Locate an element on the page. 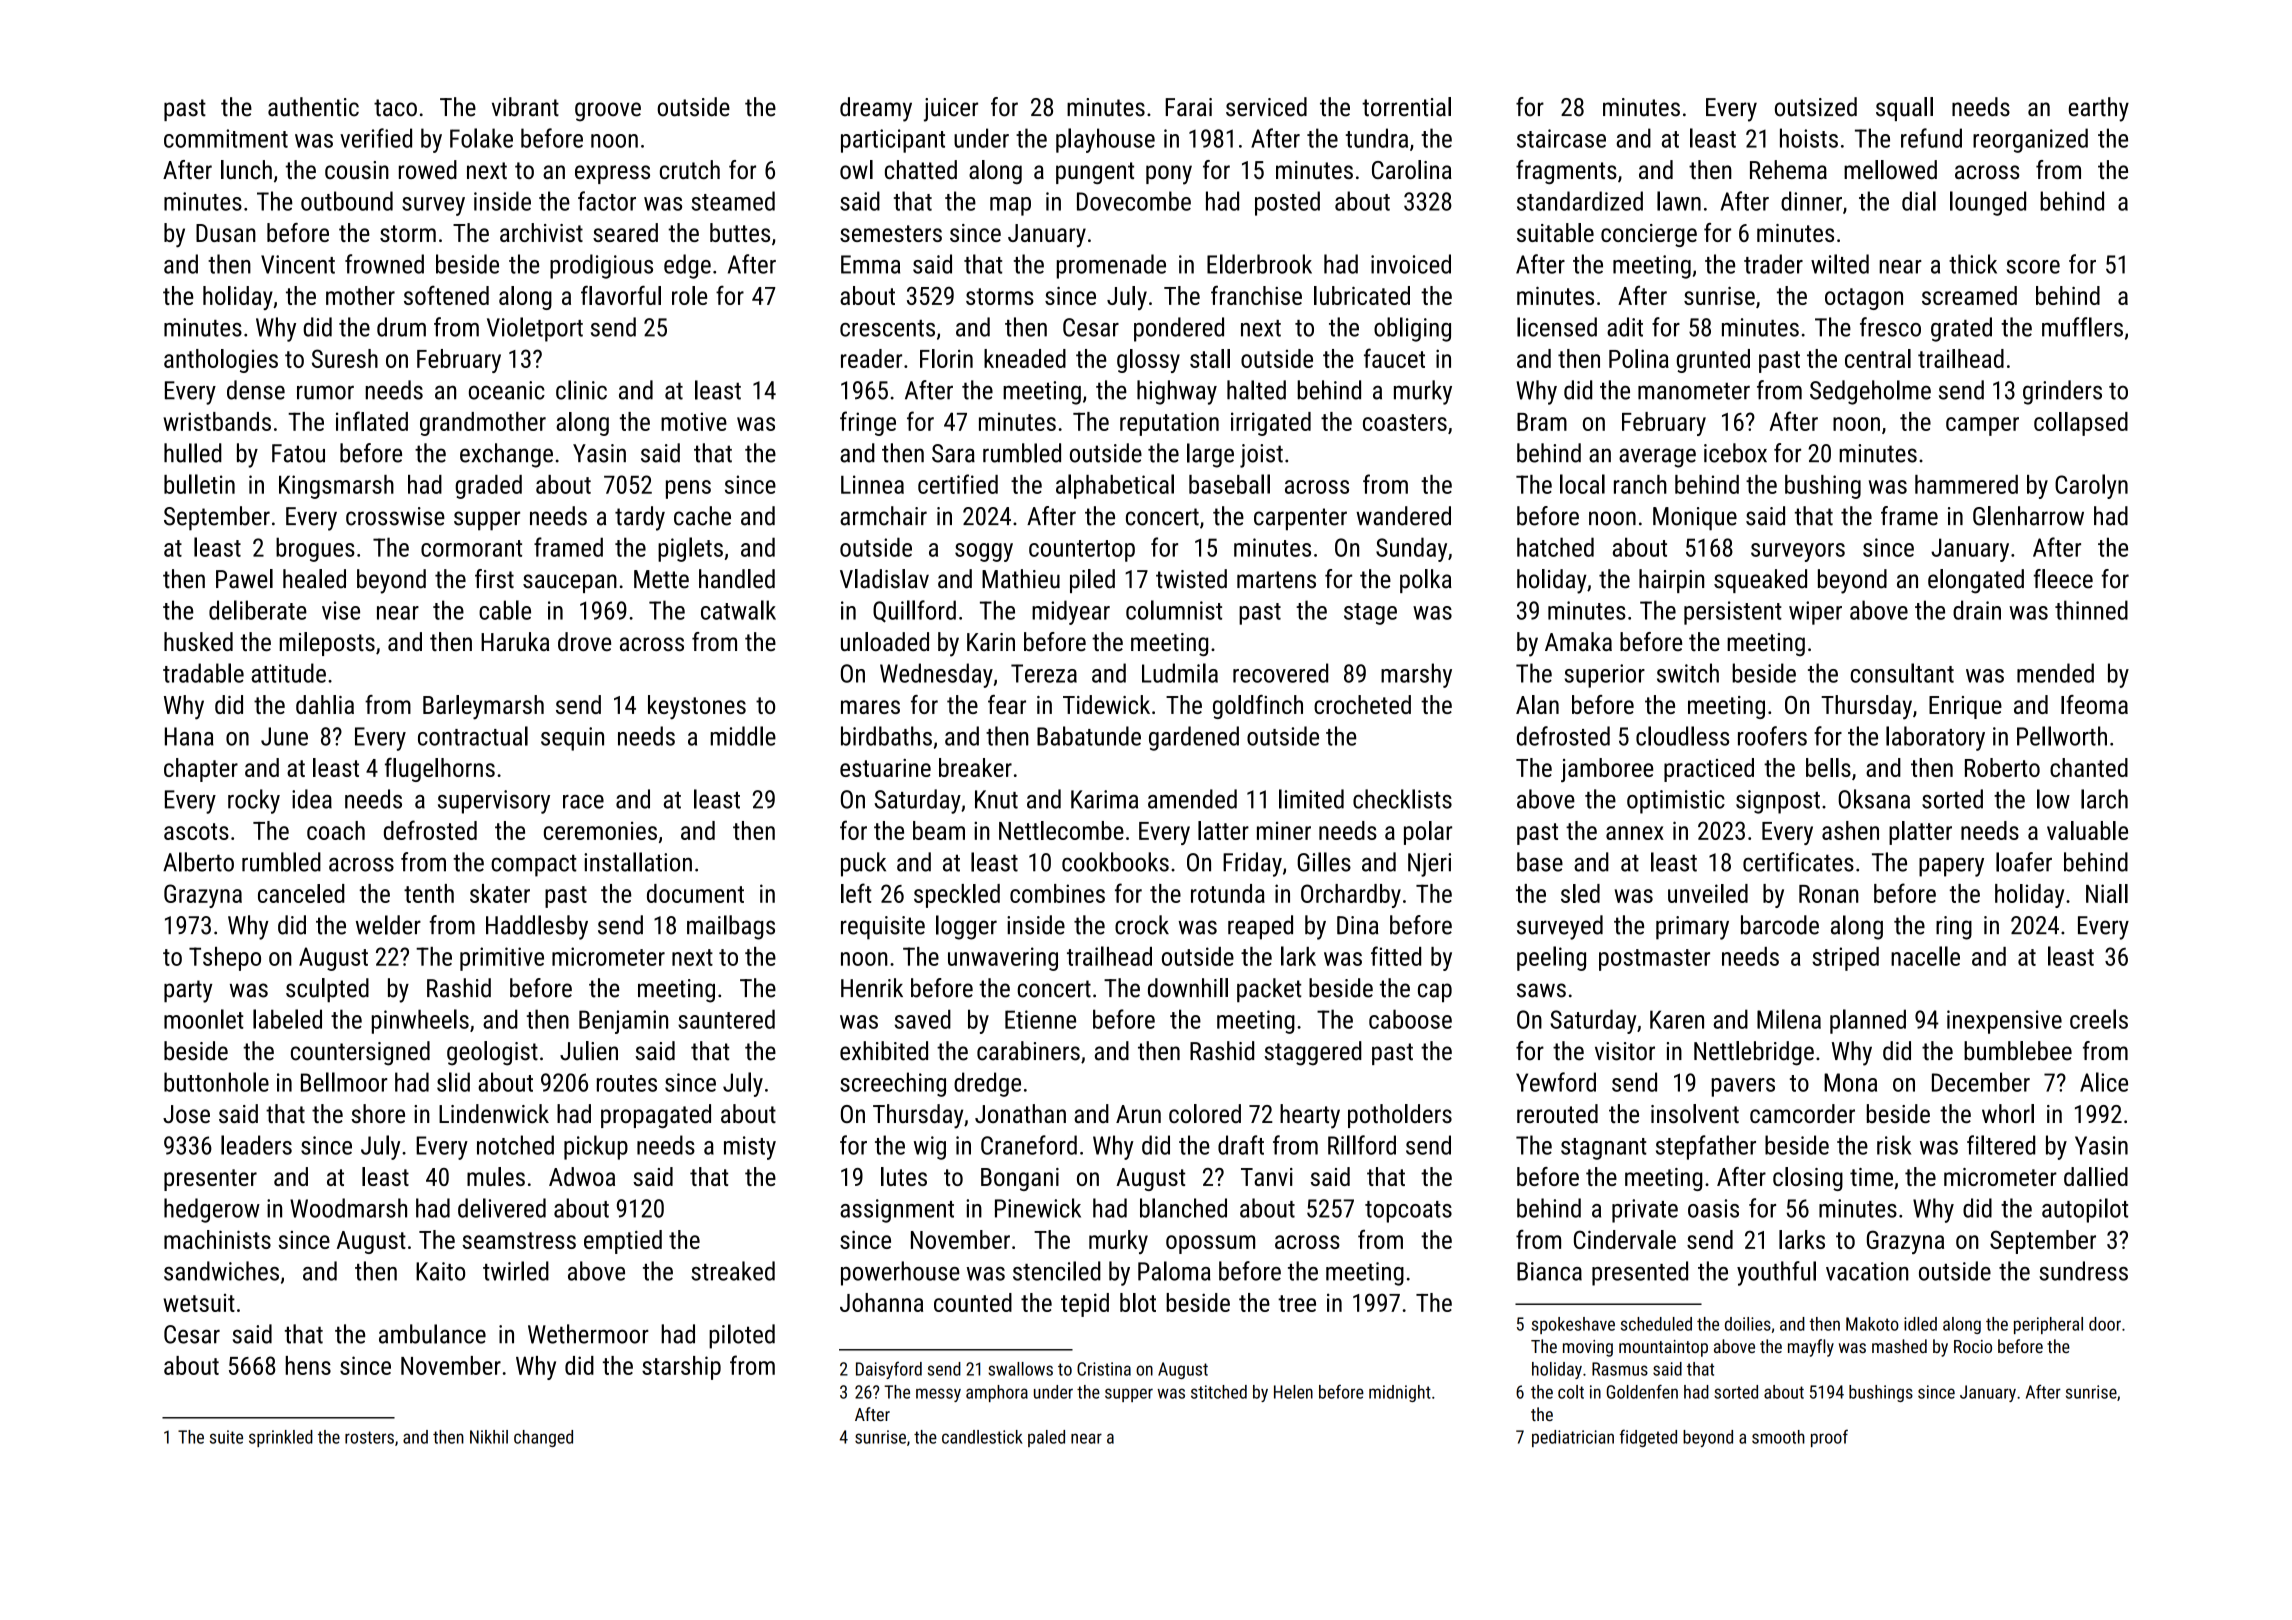 This document has width=2292, height=1620. Ludmila is located at coordinates (1180, 673).
